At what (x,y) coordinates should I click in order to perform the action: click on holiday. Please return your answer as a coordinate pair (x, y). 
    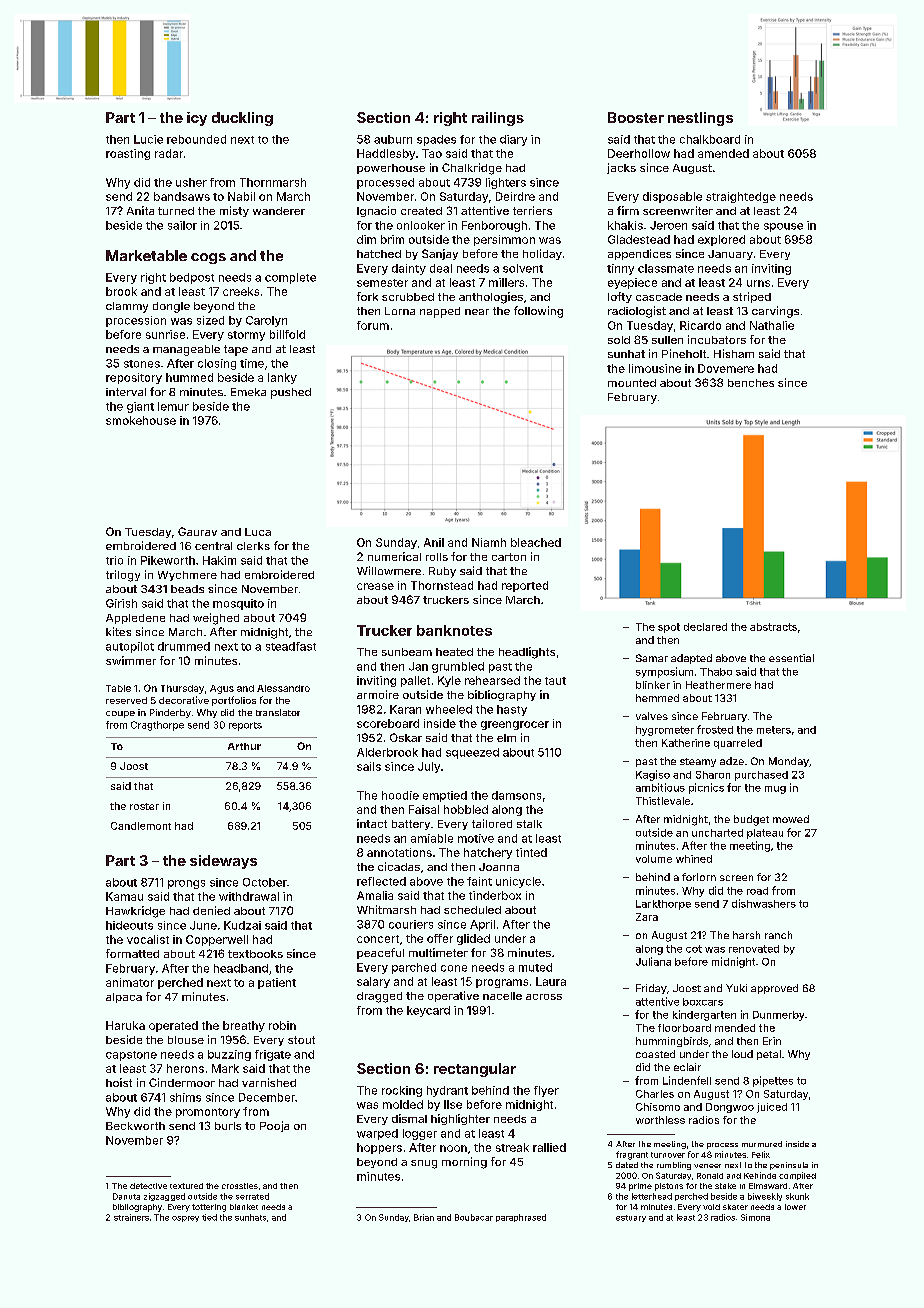
    Looking at the image, I should click on (542, 254).
